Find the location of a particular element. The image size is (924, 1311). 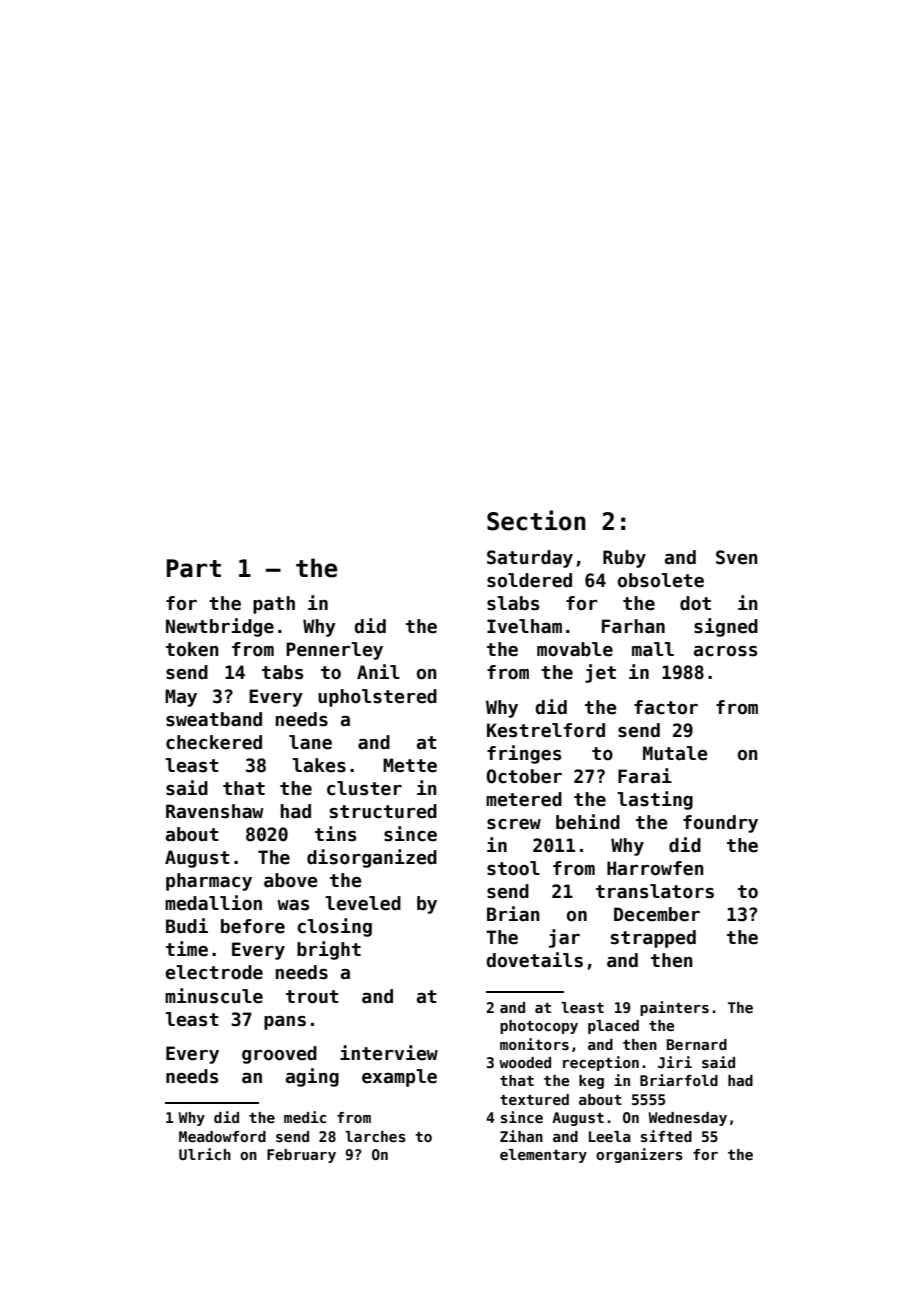

across is located at coordinates (725, 651).
